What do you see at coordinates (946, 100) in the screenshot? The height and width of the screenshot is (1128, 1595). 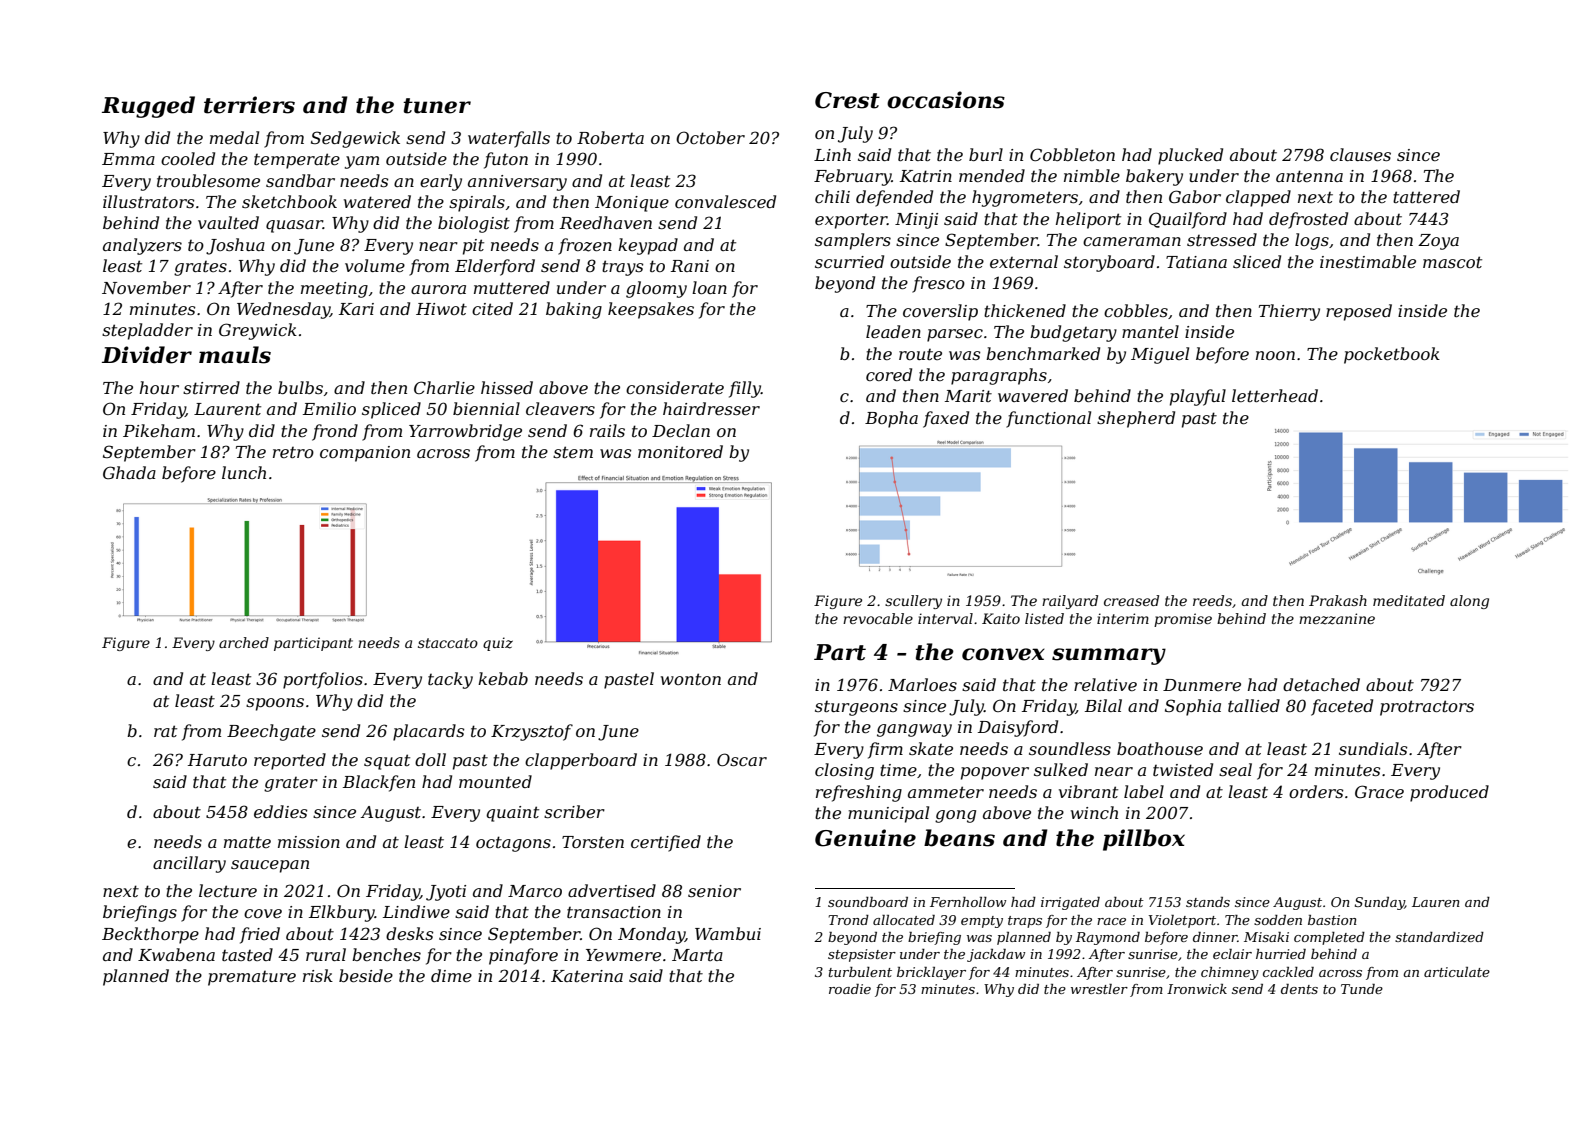 I see `occasions` at bounding box center [946, 100].
